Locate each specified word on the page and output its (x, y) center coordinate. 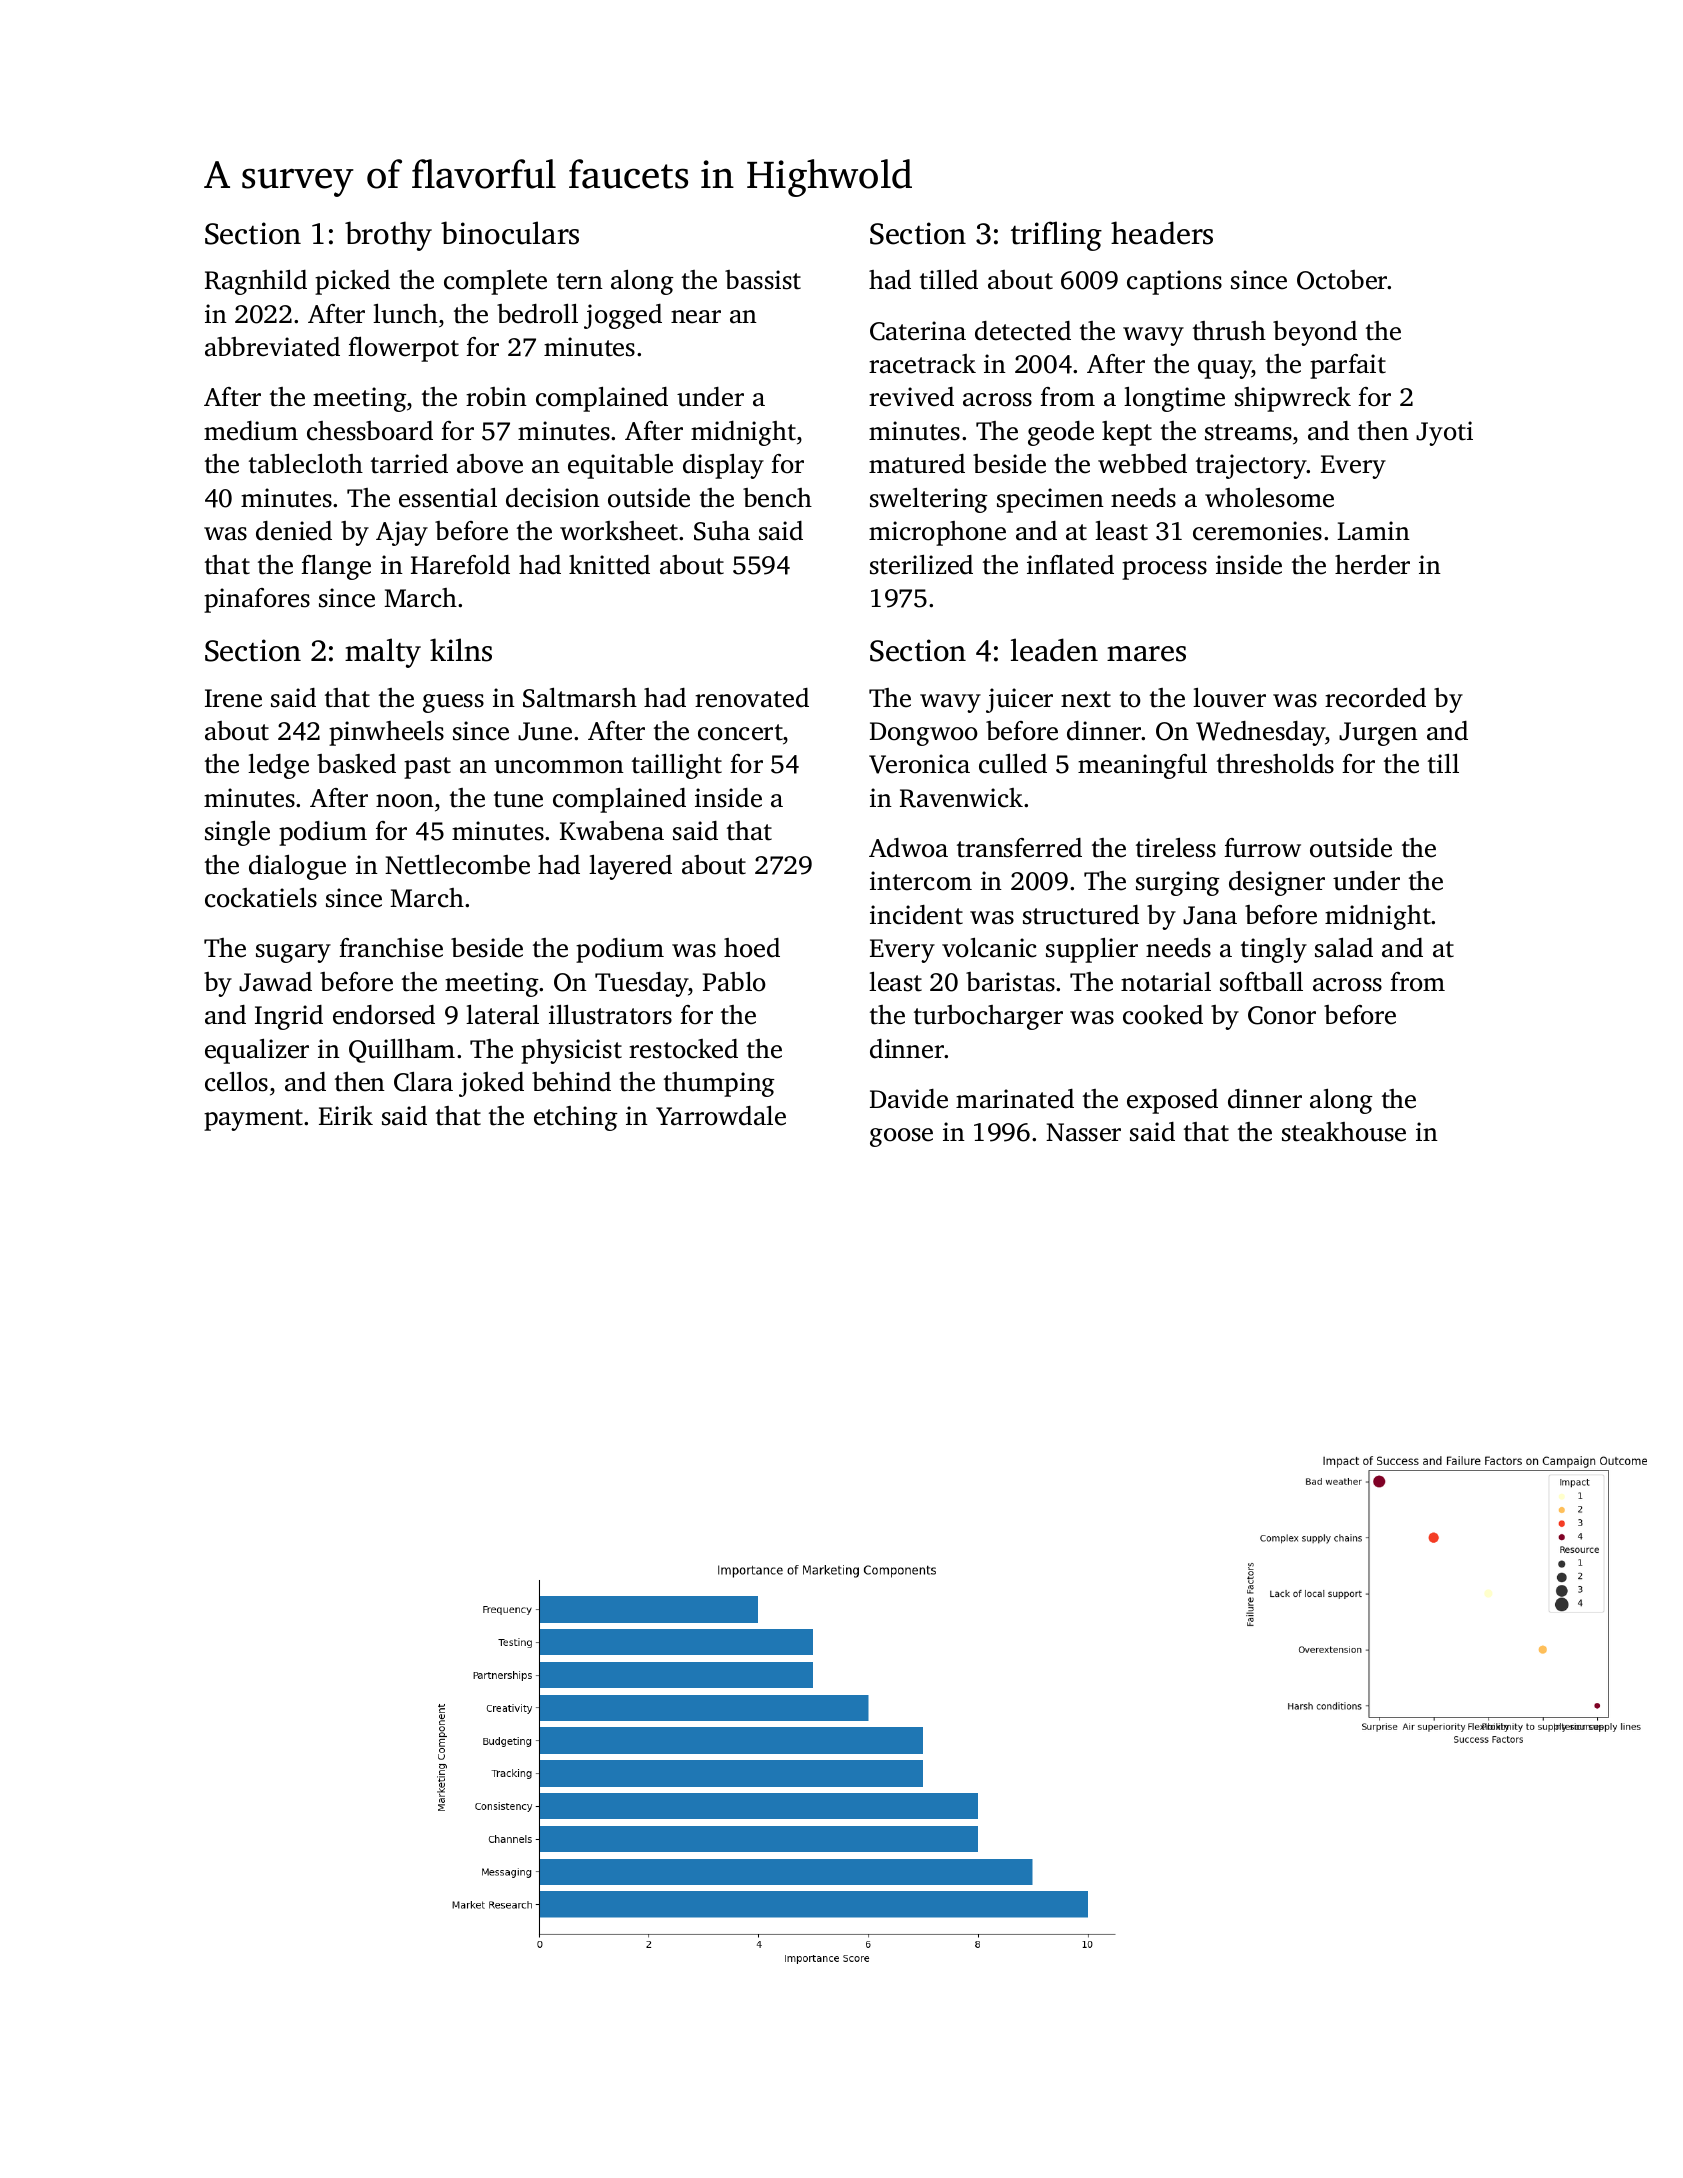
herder (1372, 565)
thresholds (1275, 764)
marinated (1015, 1099)
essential (448, 498)
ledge (278, 766)
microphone (937, 533)
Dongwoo (924, 734)
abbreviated (272, 347)
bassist (763, 280)
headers (1162, 233)
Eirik (346, 1115)
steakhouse (1344, 1132)
